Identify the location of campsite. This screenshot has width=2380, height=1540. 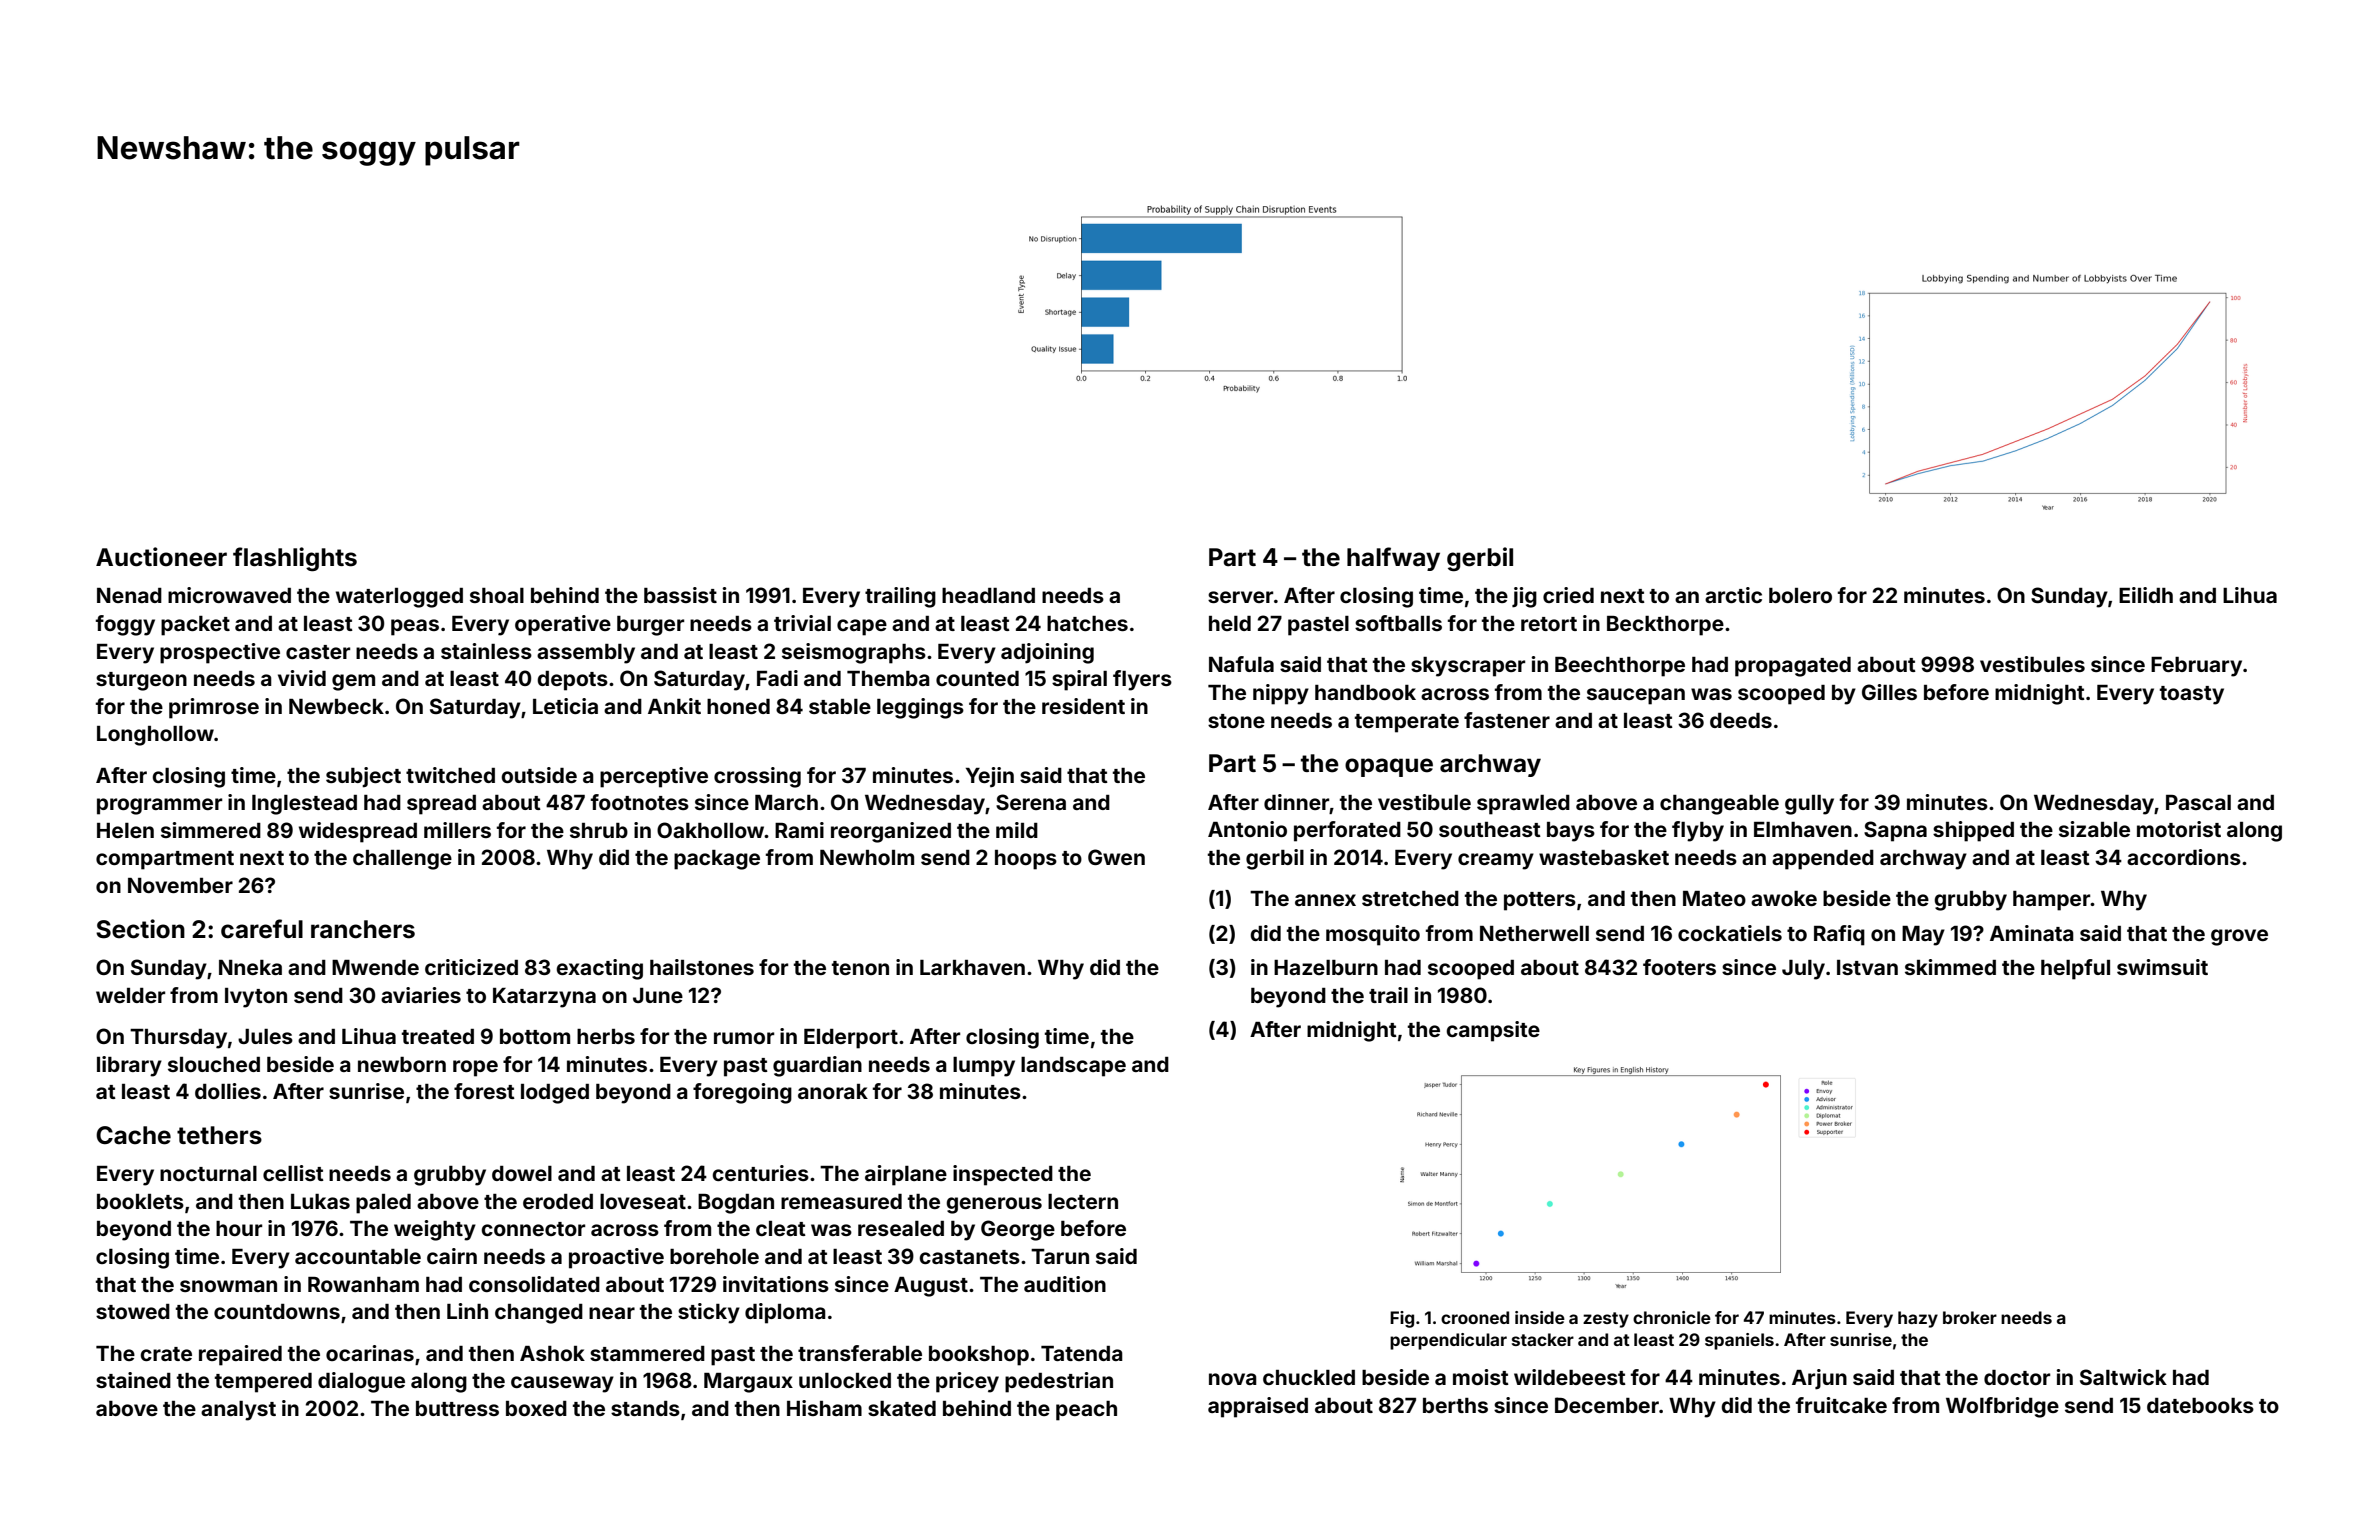
(1493, 1031).
